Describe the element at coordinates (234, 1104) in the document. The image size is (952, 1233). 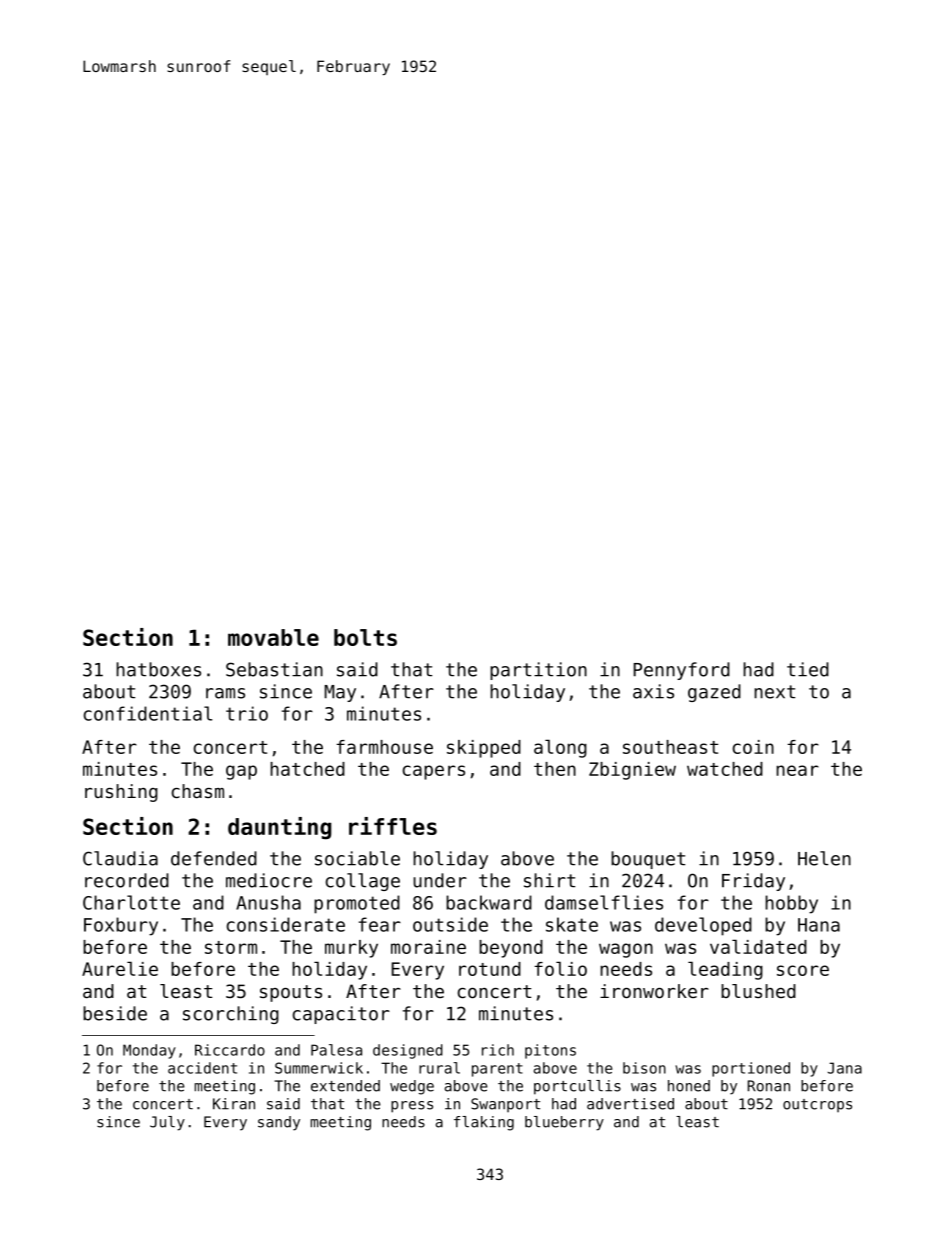
I see `Kiran` at that location.
